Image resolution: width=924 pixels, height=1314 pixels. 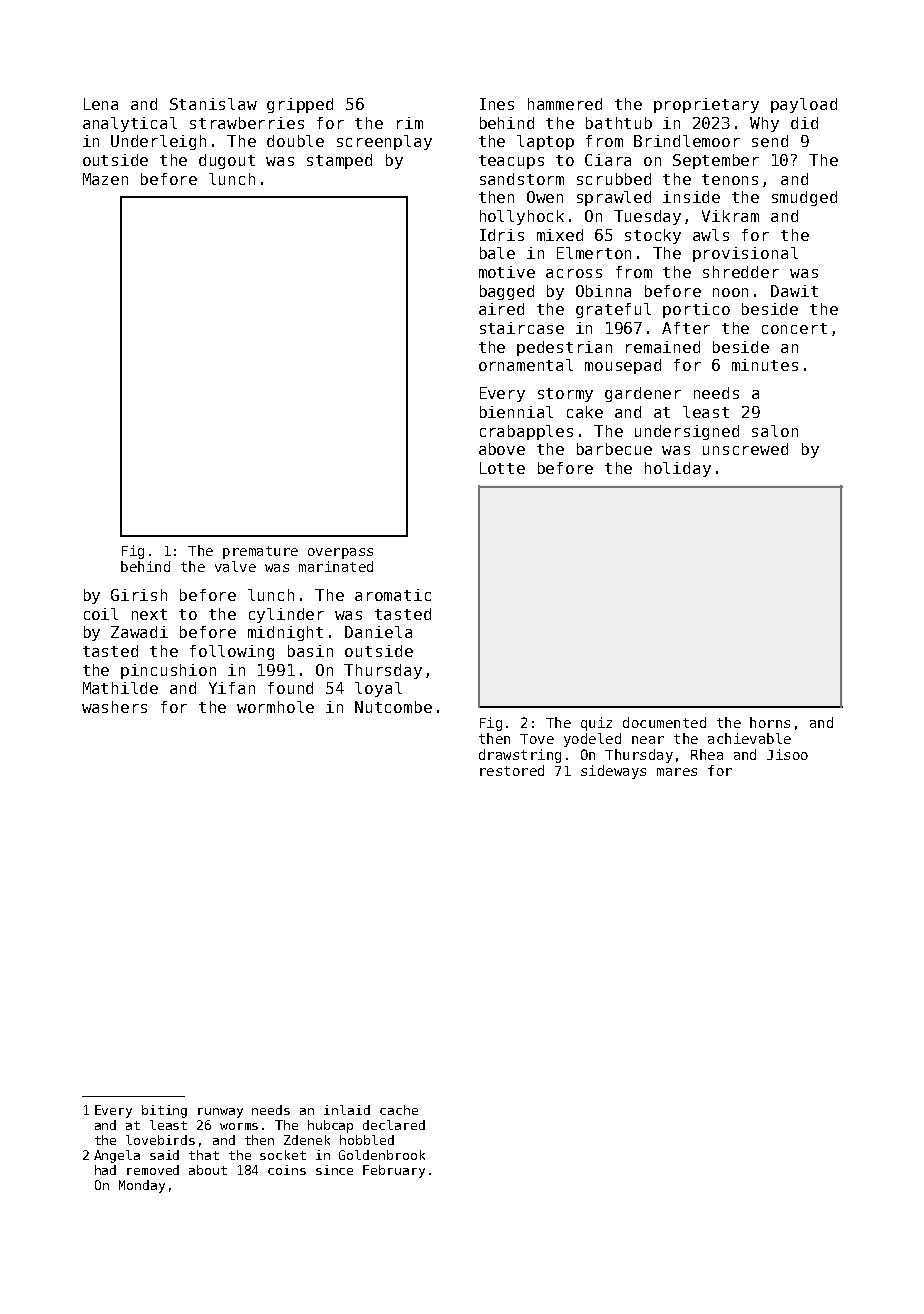 I want to click on February, so click(x=394, y=1171).
